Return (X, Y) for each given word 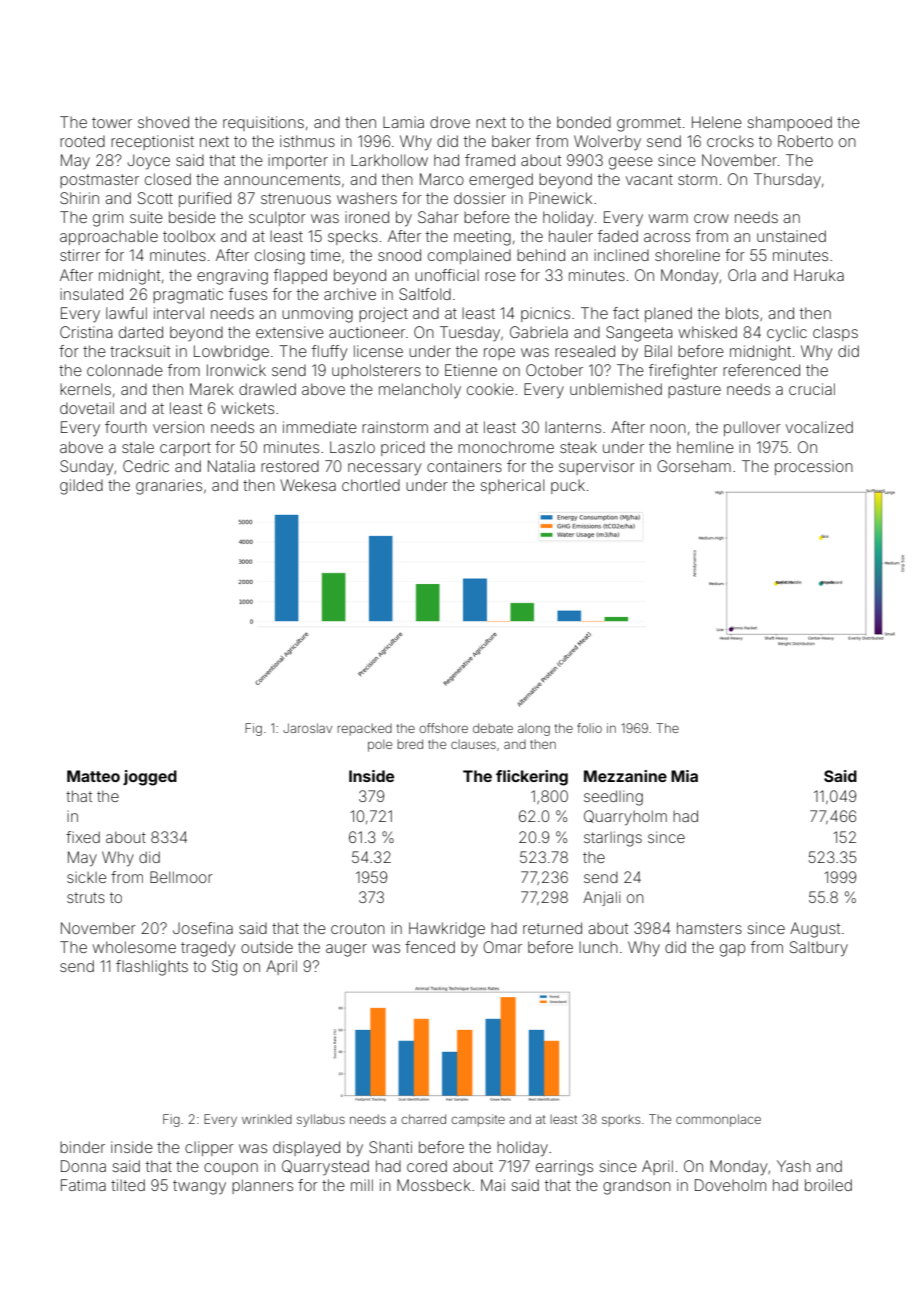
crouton (358, 928)
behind (541, 255)
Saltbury (819, 949)
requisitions (263, 123)
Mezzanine (625, 776)
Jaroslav (307, 728)
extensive (290, 332)
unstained (791, 236)
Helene (717, 122)
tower (112, 122)
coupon (231, 1169)
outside (267, 947)
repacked (365, 729)
